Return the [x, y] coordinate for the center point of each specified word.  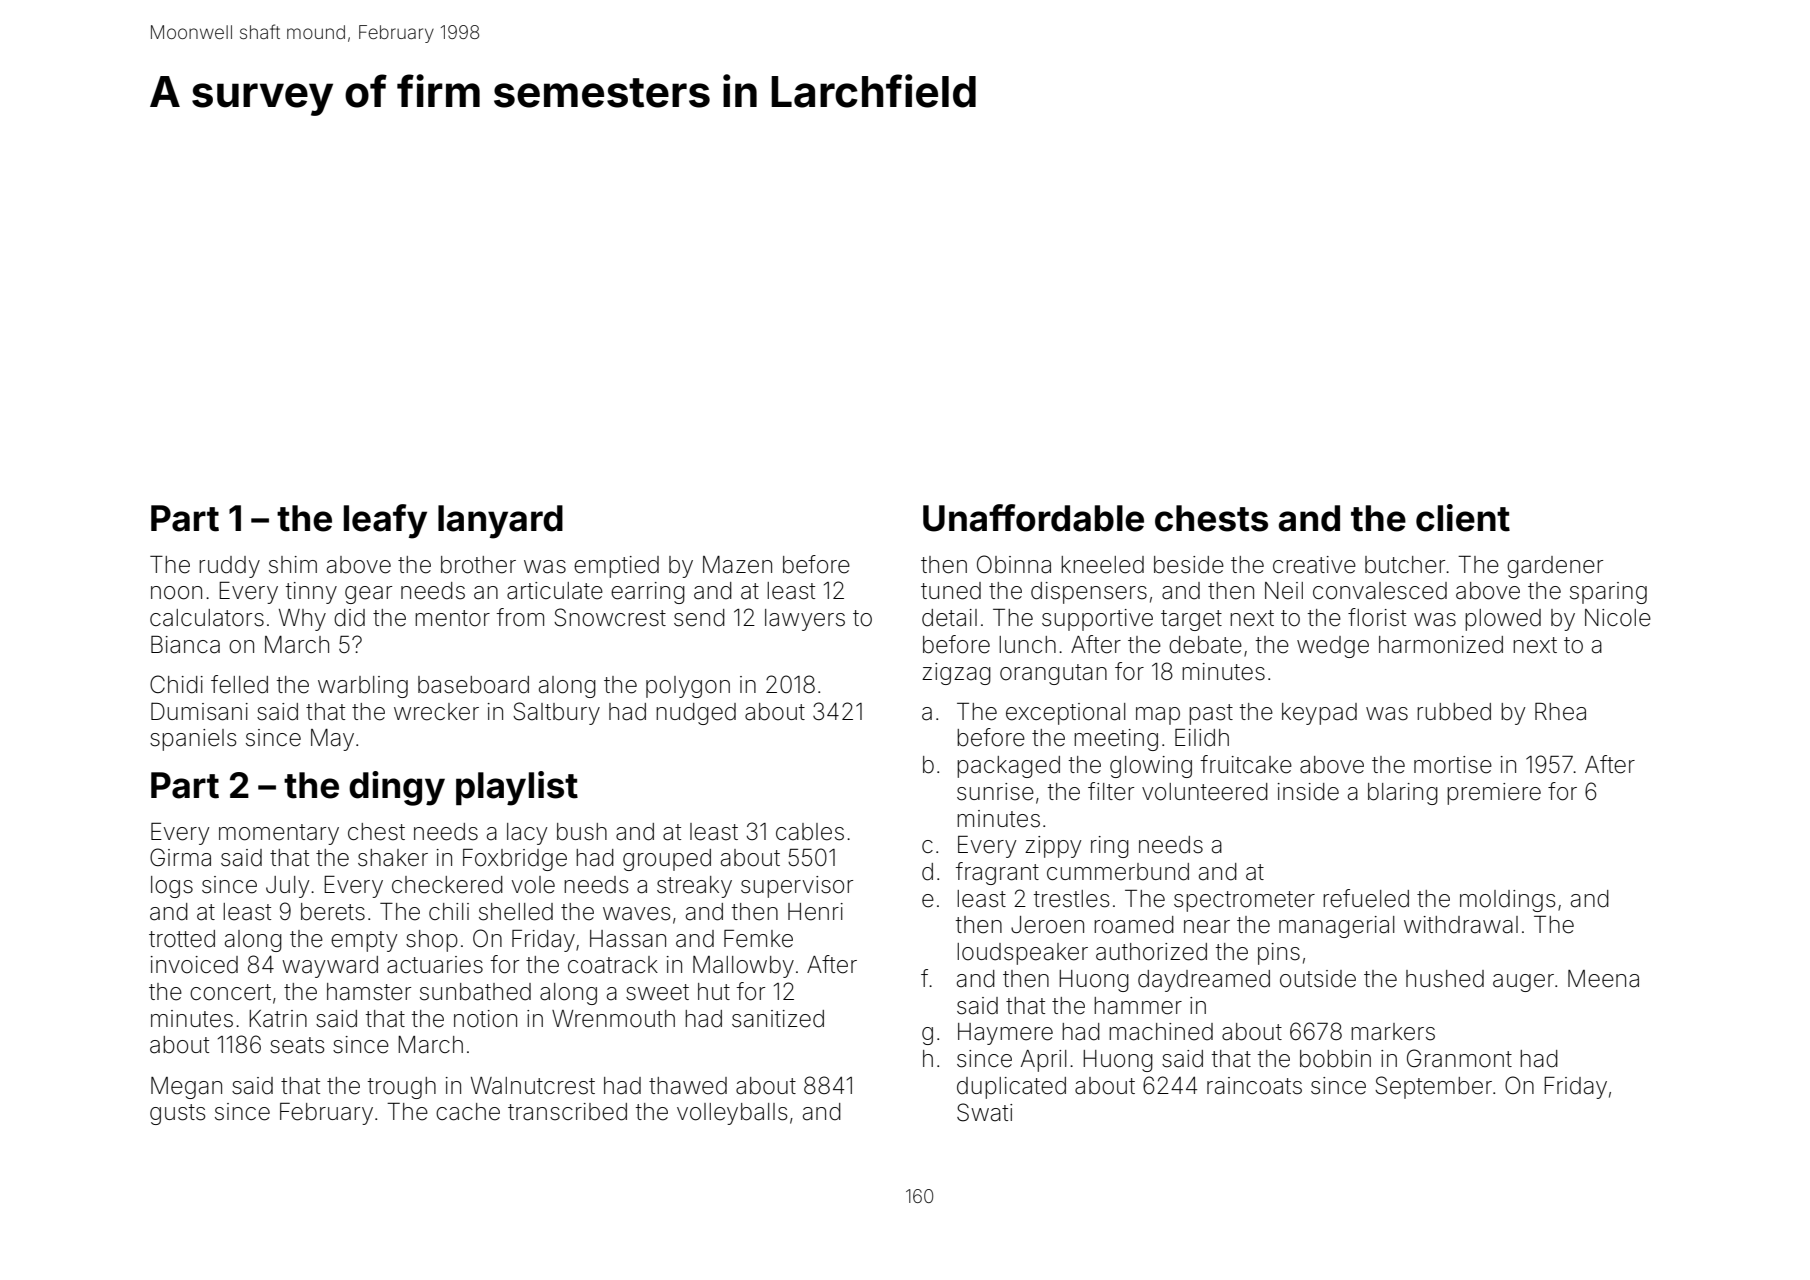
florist [1377, 617]
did [349, 618]
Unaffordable [1033, 518]
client [1463, 518]
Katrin [278, 1019]
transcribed [567, 1112]
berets [333, 912]
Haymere [1005, 1034]
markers [1393, 1032]
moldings [1507, 901]
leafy [385, 521]
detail [949, 618]
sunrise [995, 792]
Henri [815, 912]
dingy [397, 788]
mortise [1453, 765]
